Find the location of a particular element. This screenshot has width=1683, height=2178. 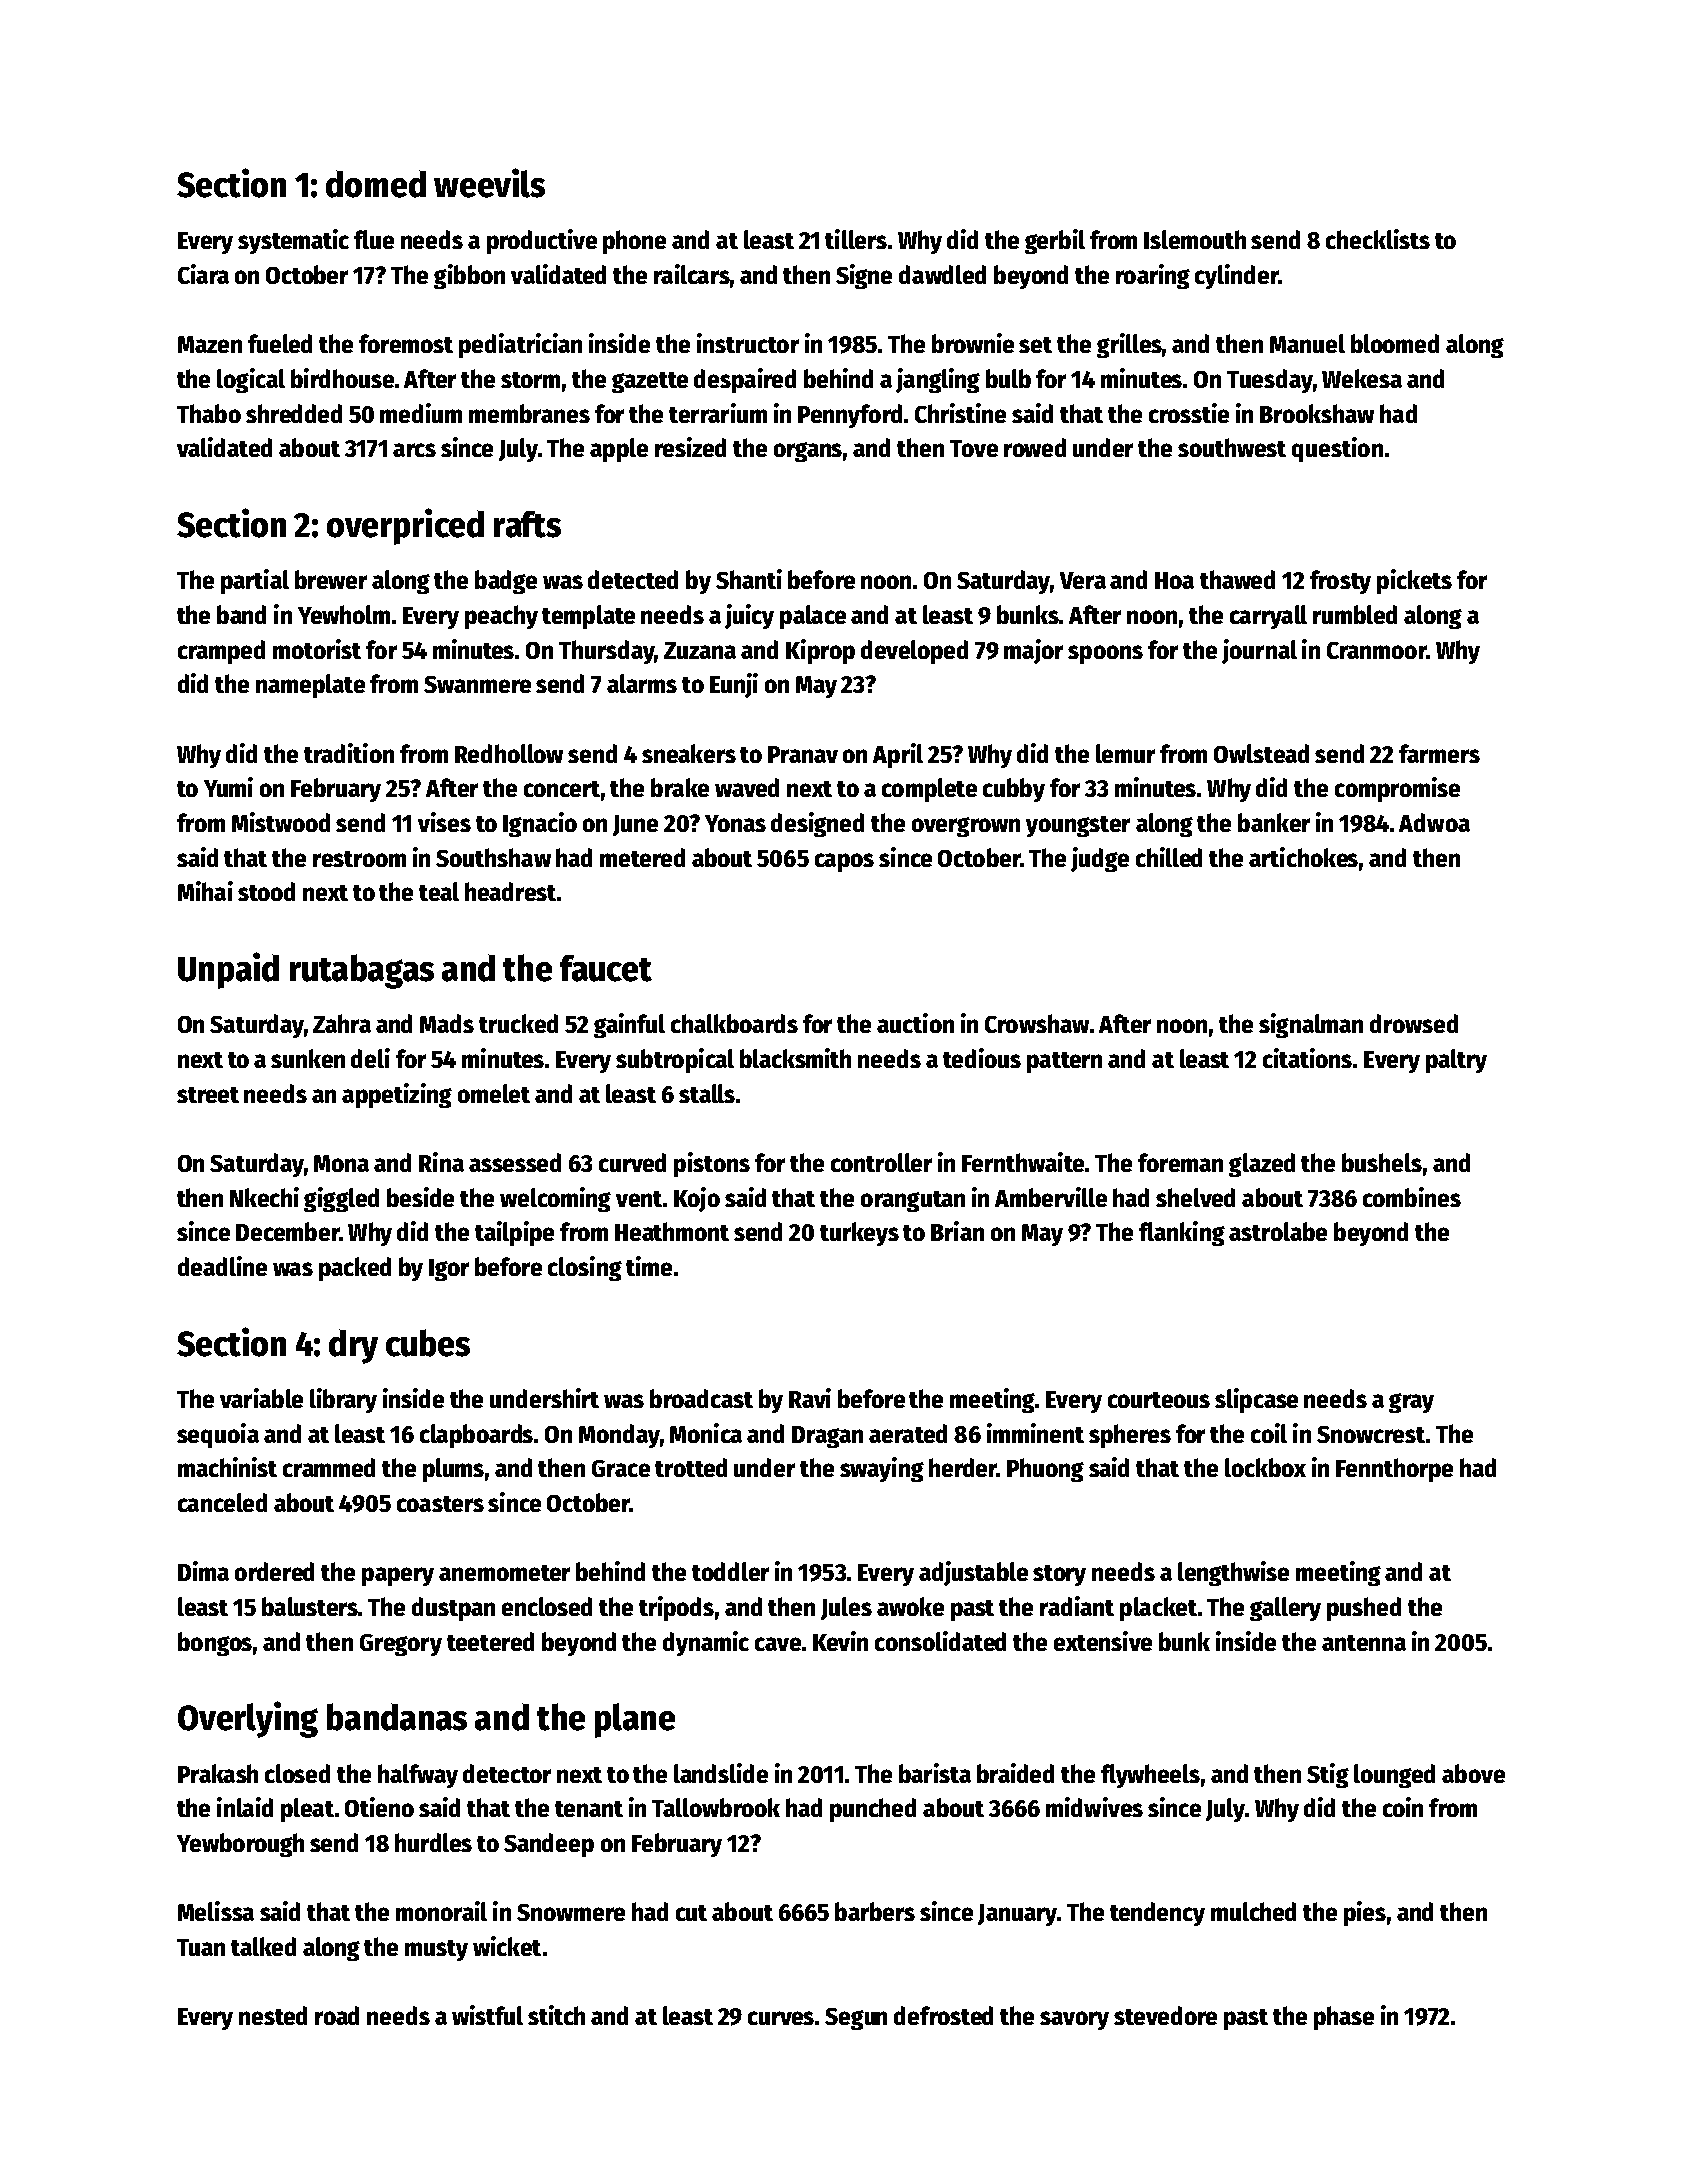

rutabagas is located at coordinates (362, 971).
